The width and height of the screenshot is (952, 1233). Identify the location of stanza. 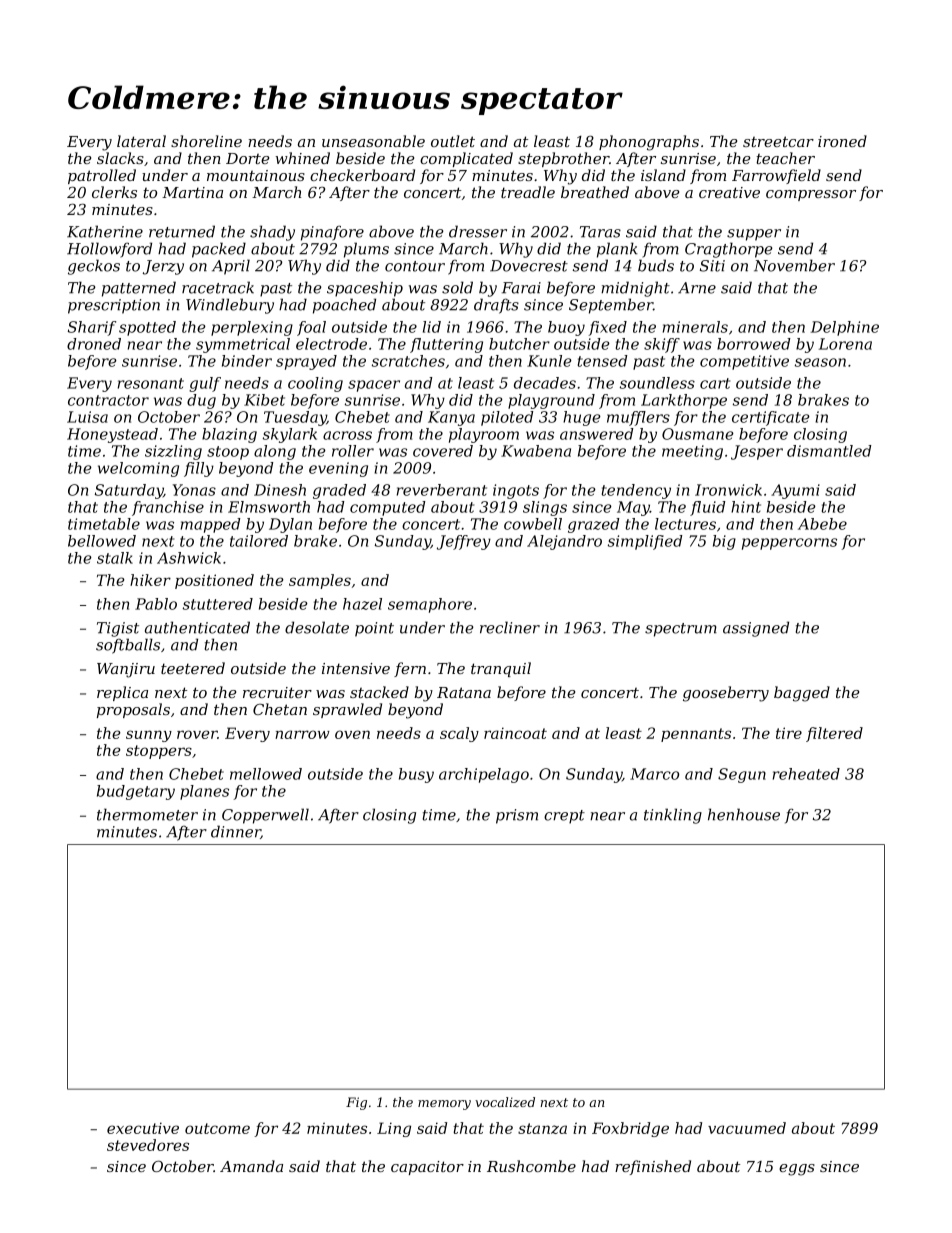
(542, 1128).
